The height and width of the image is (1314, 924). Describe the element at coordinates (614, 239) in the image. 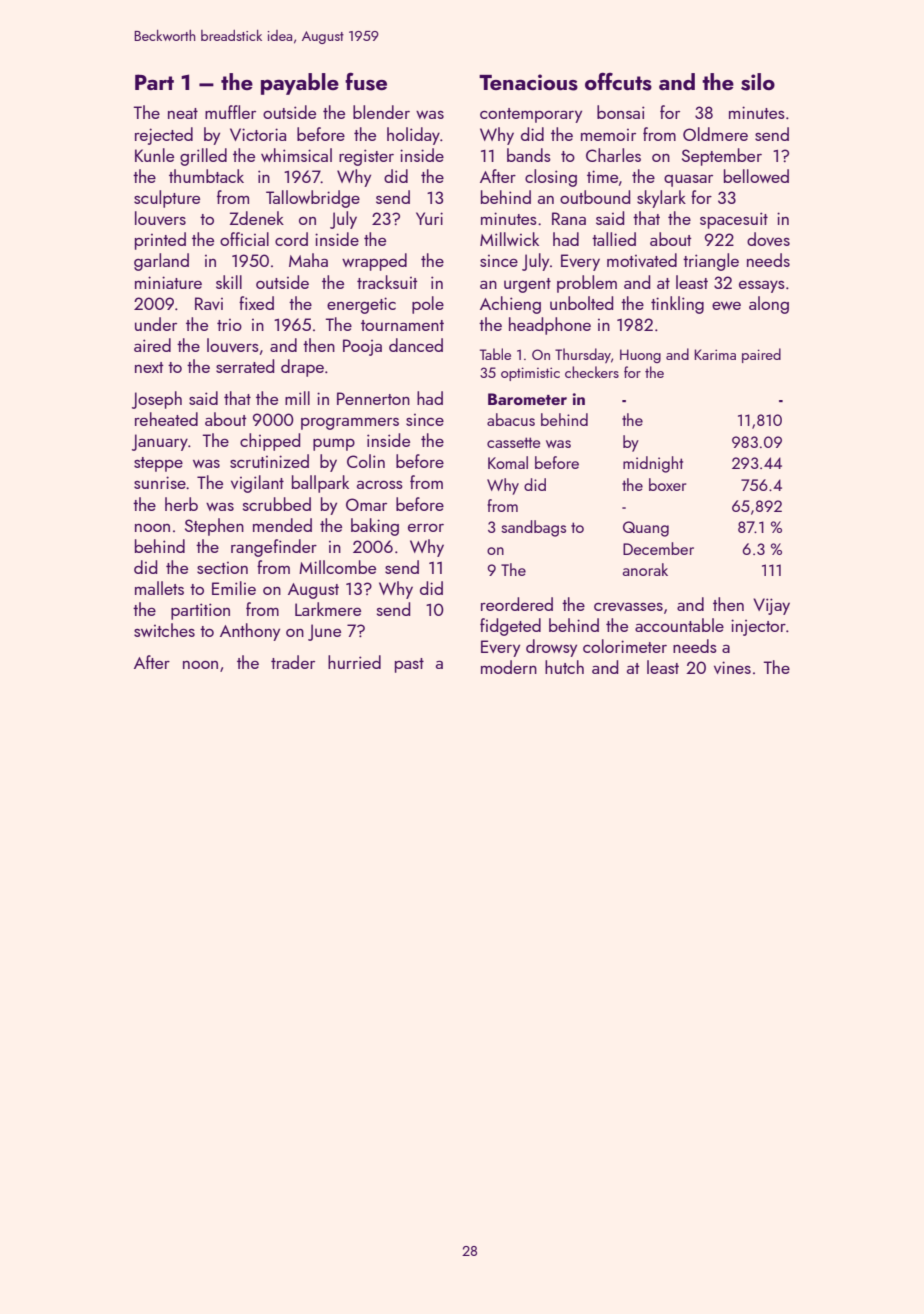

I see `tallied` at that location.
